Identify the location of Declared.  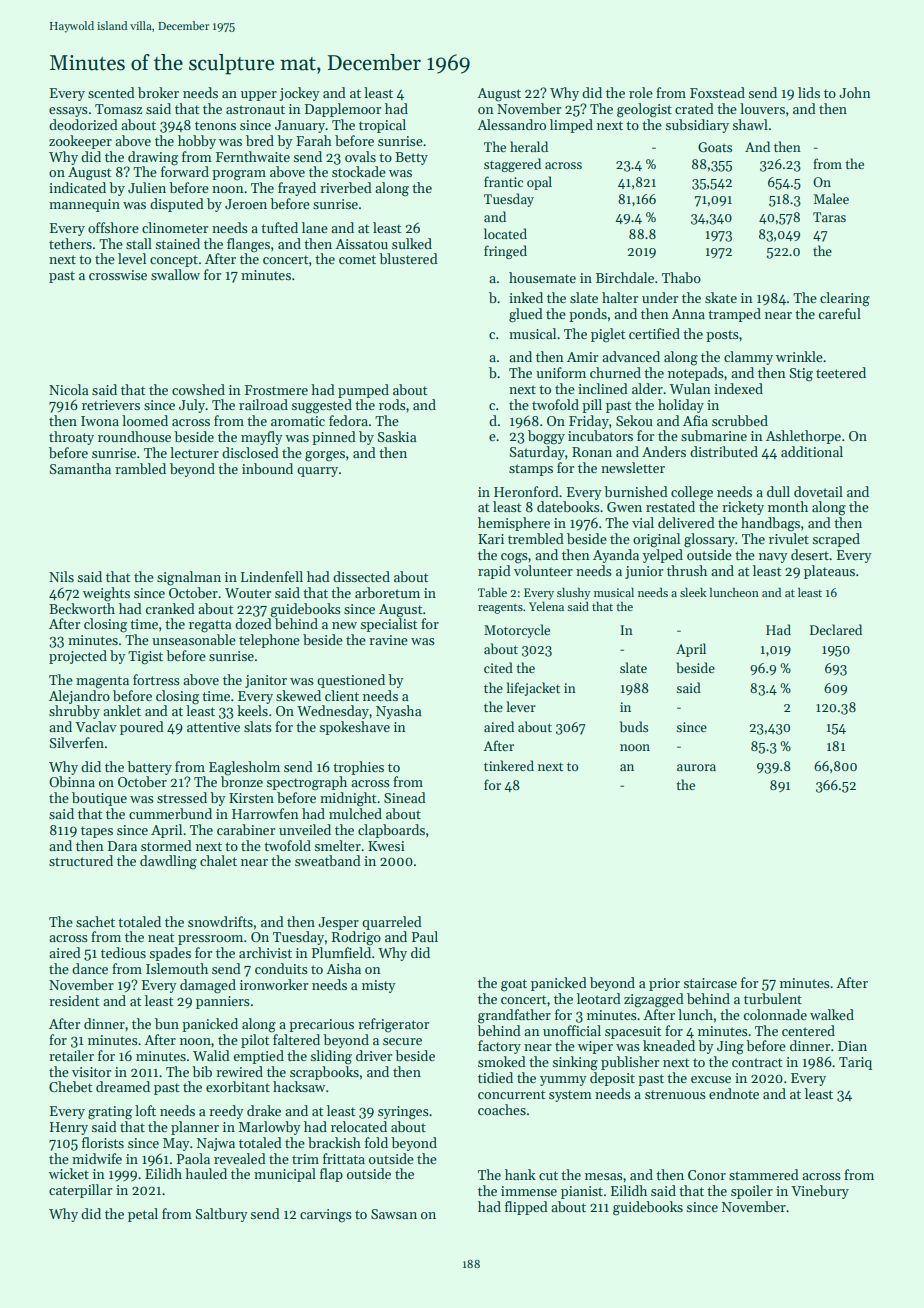
(836, 629).
